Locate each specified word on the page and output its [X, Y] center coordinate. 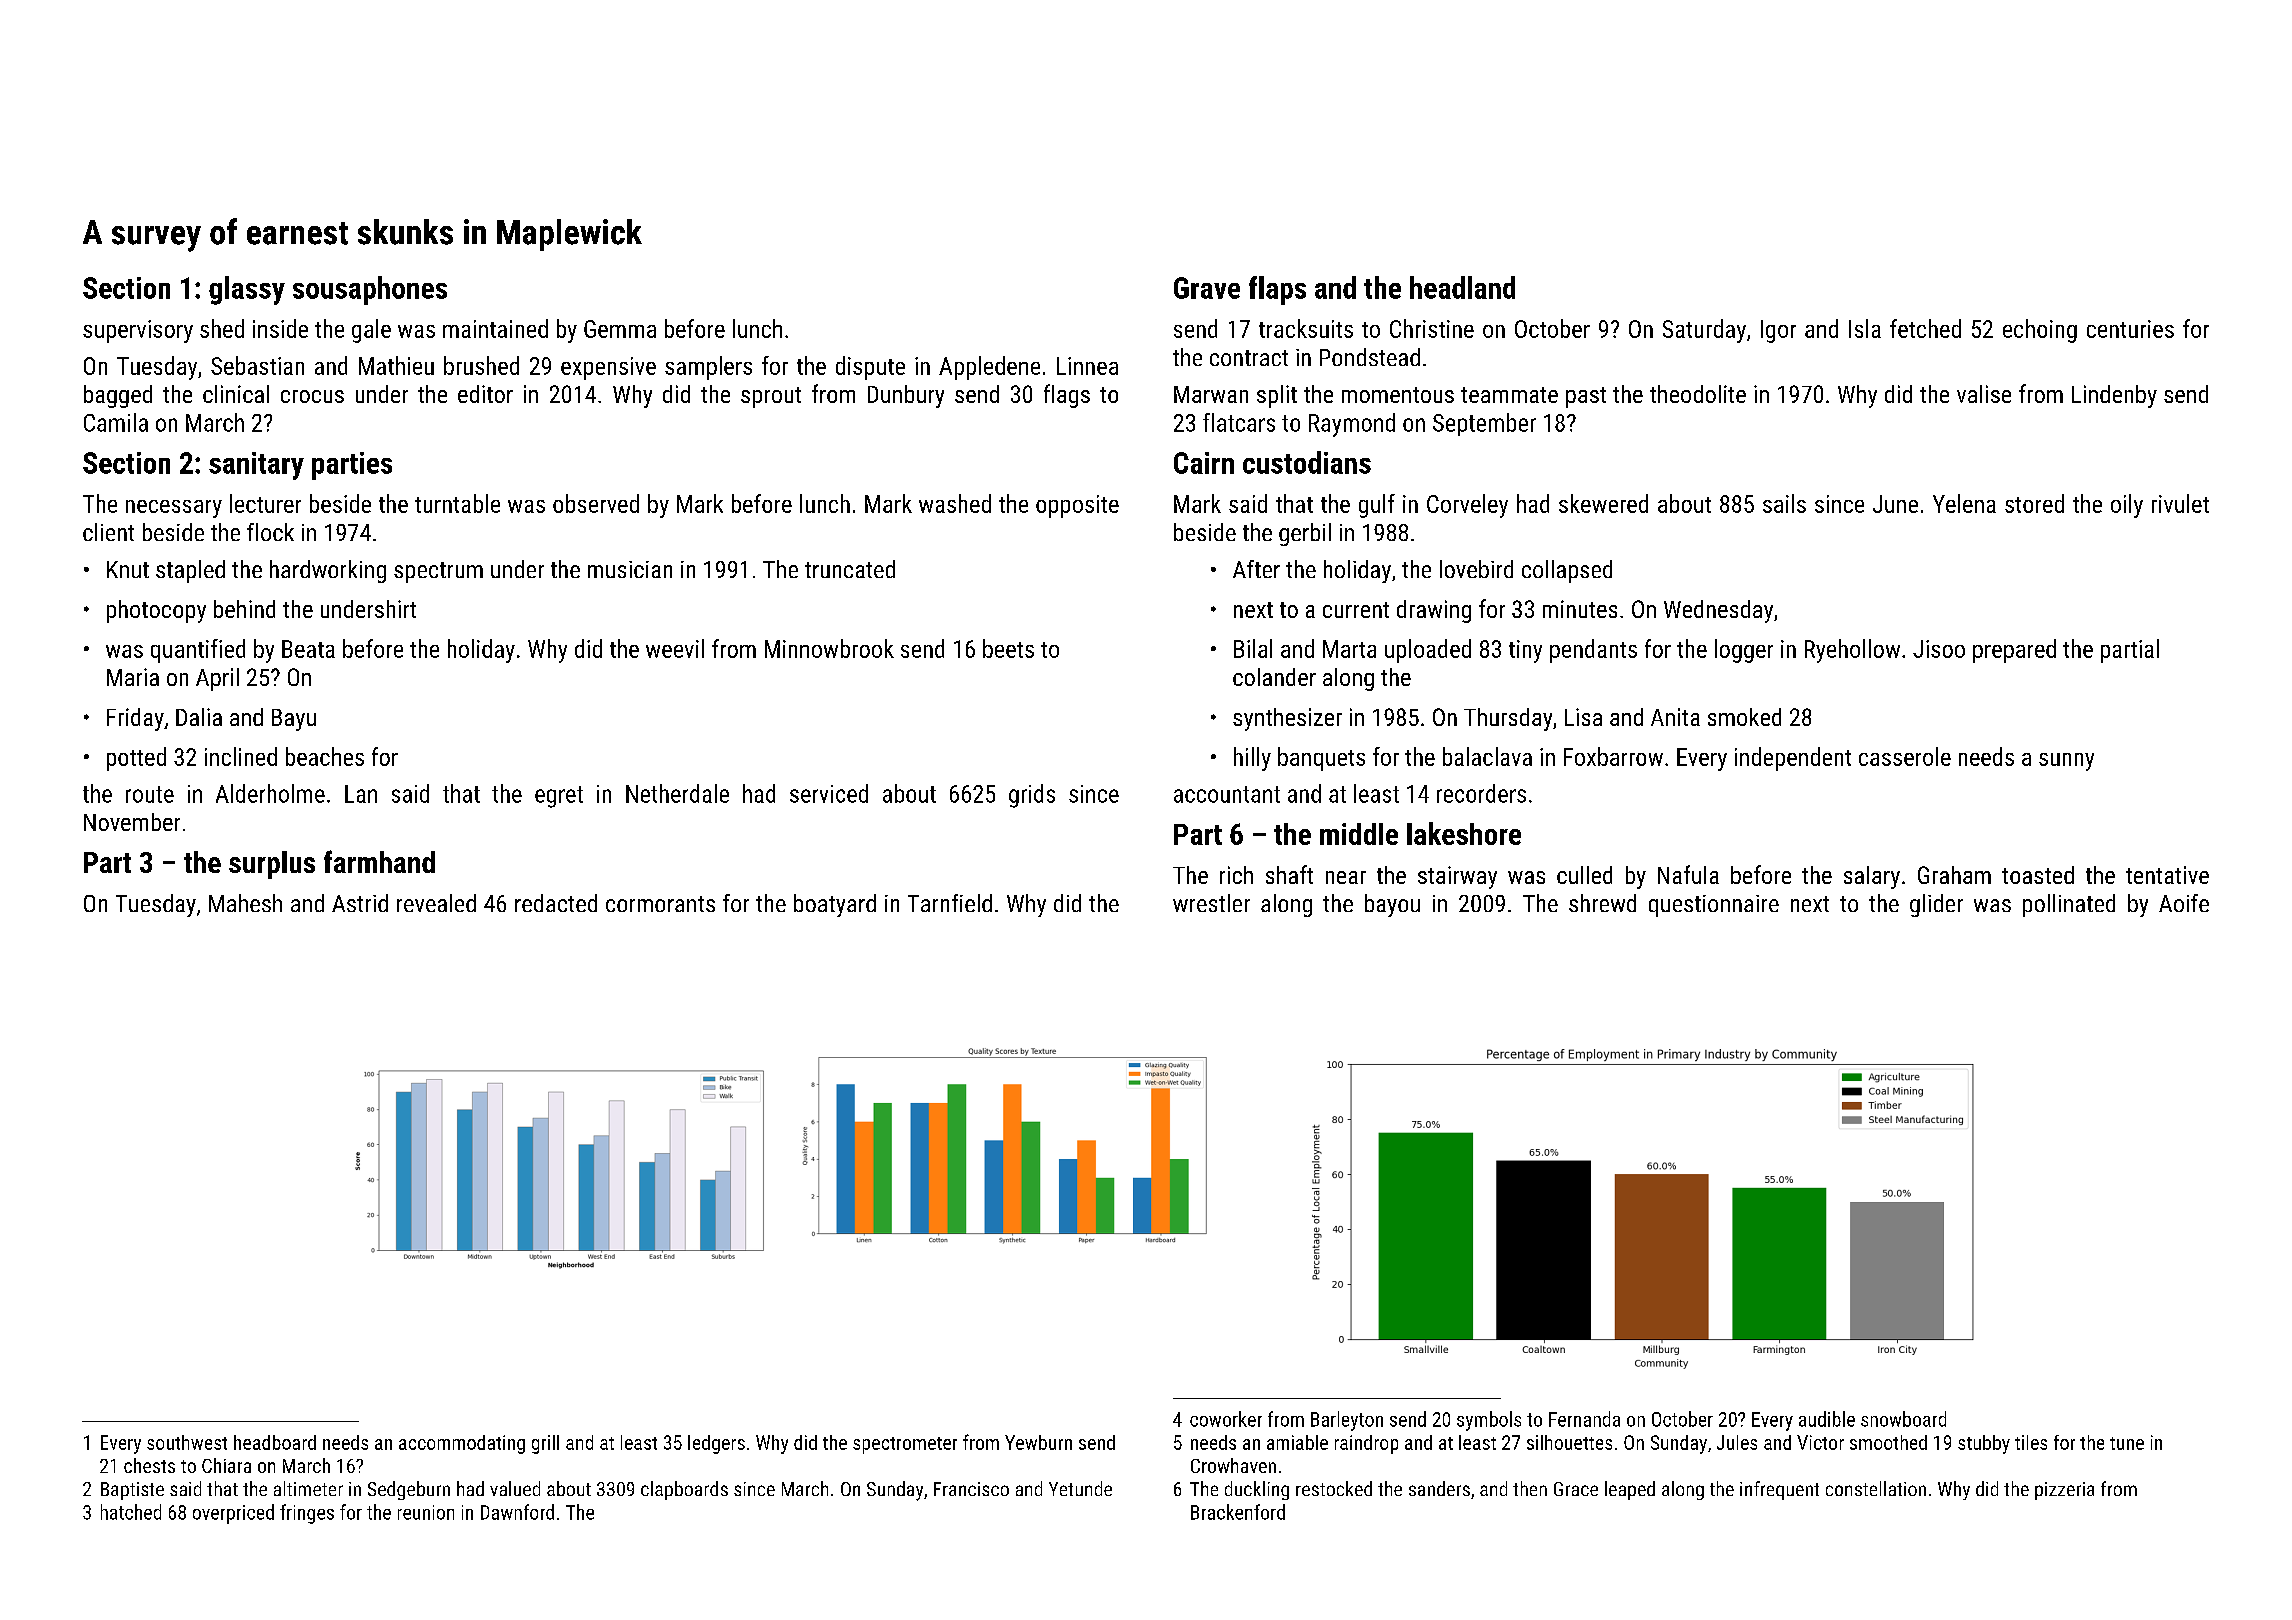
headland [1462, 287]
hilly [1252, 759]
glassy [247, 290]
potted [136, 759]
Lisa [1583, 717]
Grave [1207, 288]
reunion [426, 1512]
